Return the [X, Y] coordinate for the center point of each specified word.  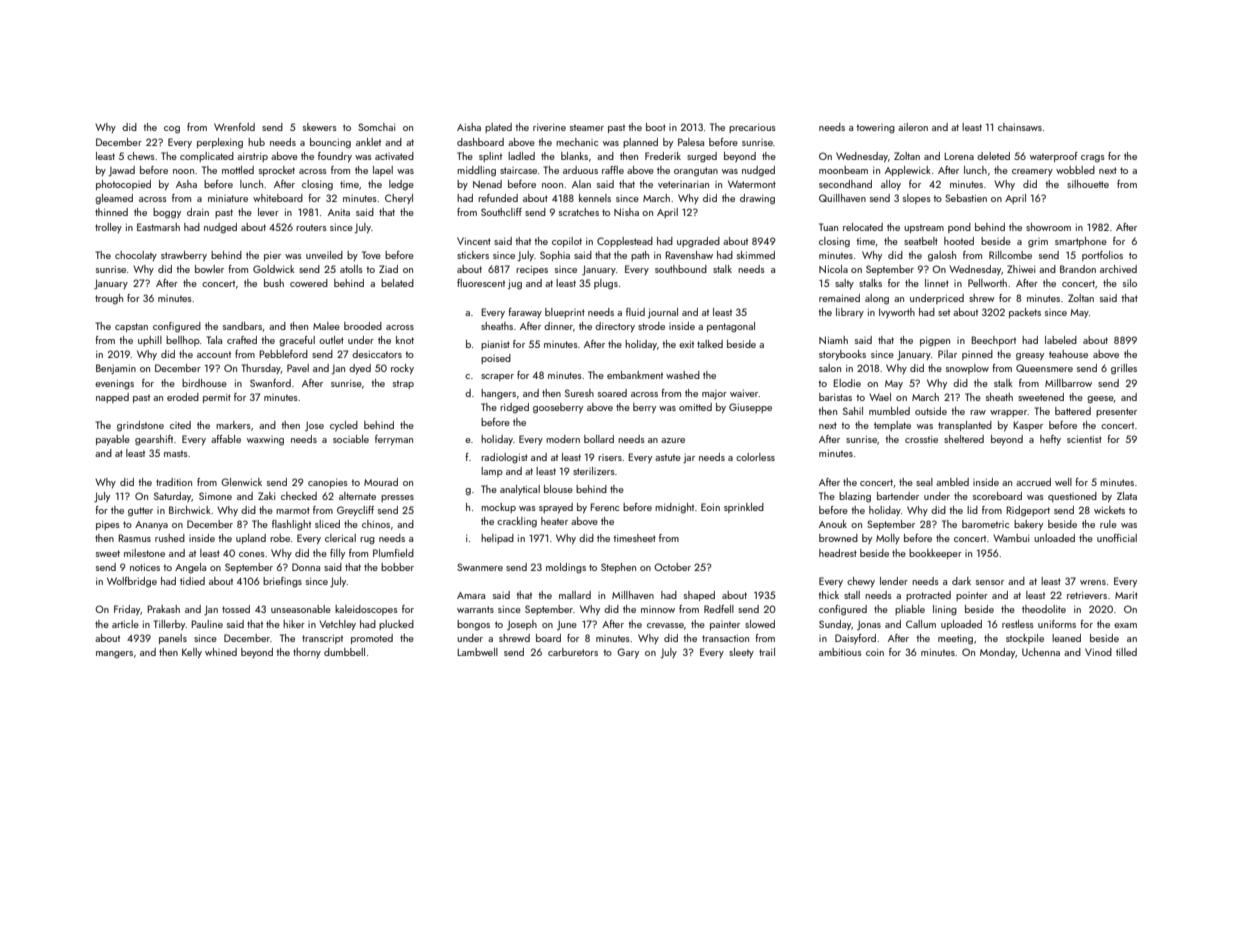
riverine [549, 127]
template [892, 426]
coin [875, 652]
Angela [190, 568]
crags [1093, 159]
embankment [635, 375]
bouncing [330, 143]
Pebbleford [284, 354]
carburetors [573, 652]
